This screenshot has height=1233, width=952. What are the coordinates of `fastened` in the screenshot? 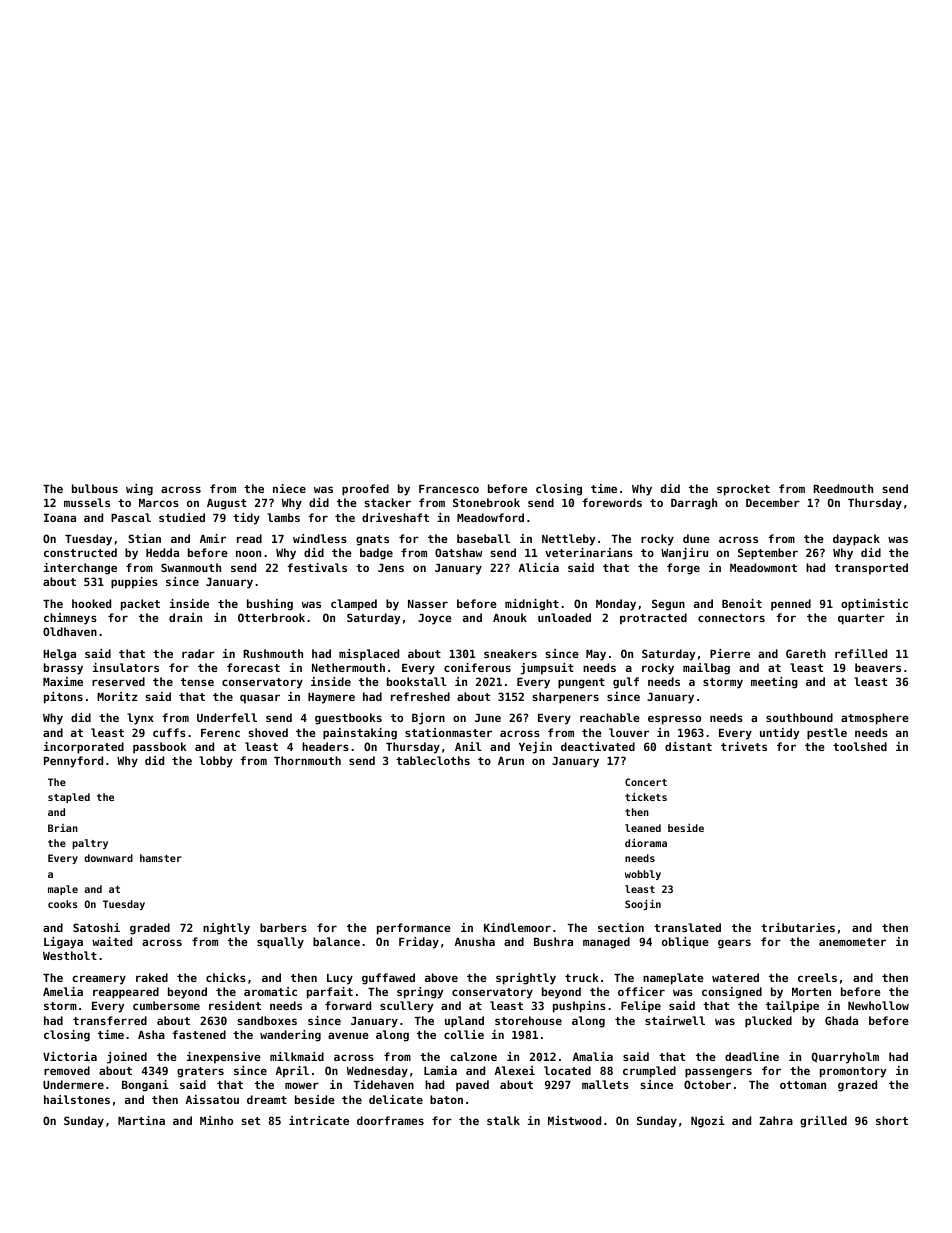 It's located at (199, 1034).
